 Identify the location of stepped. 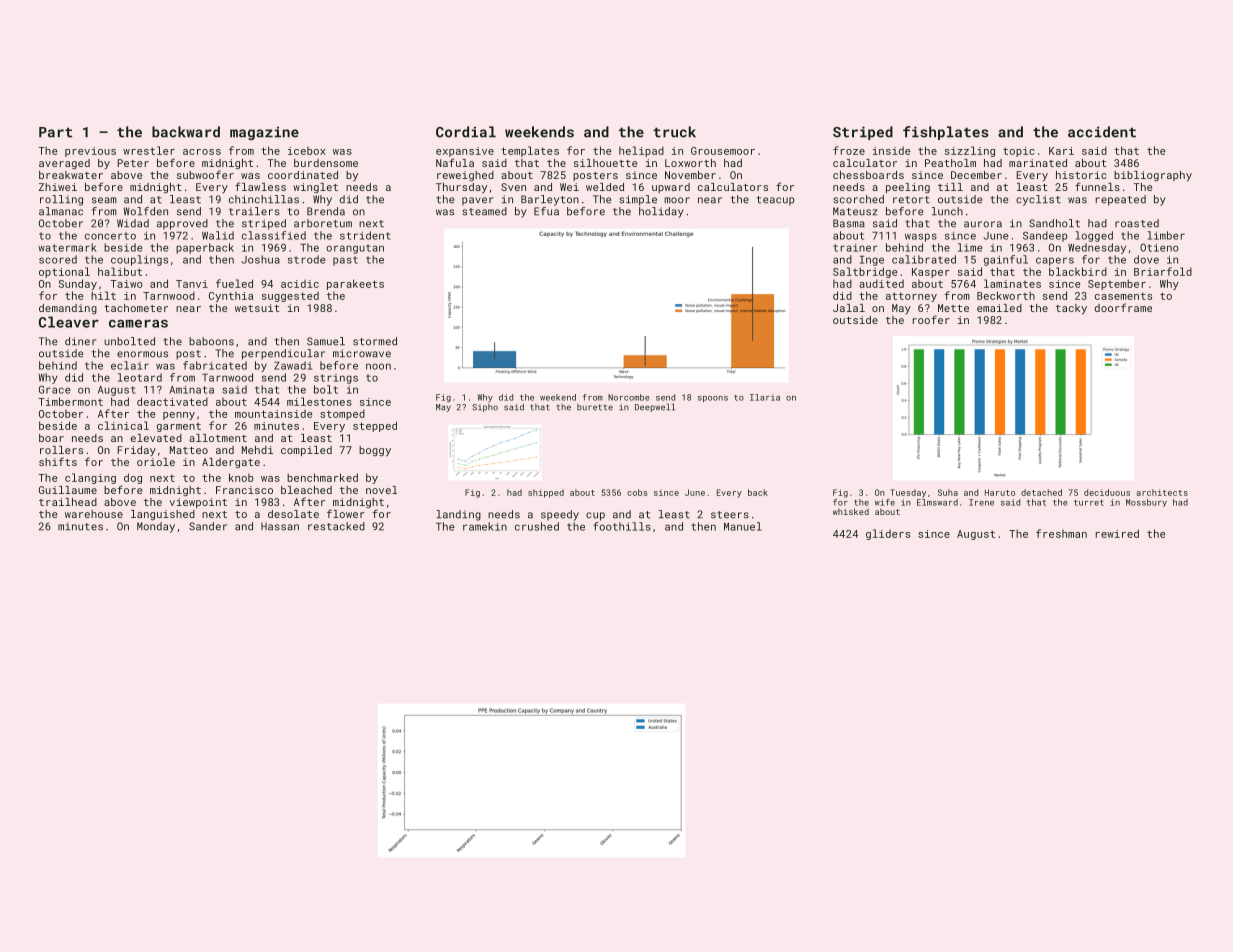
(375, 426).
